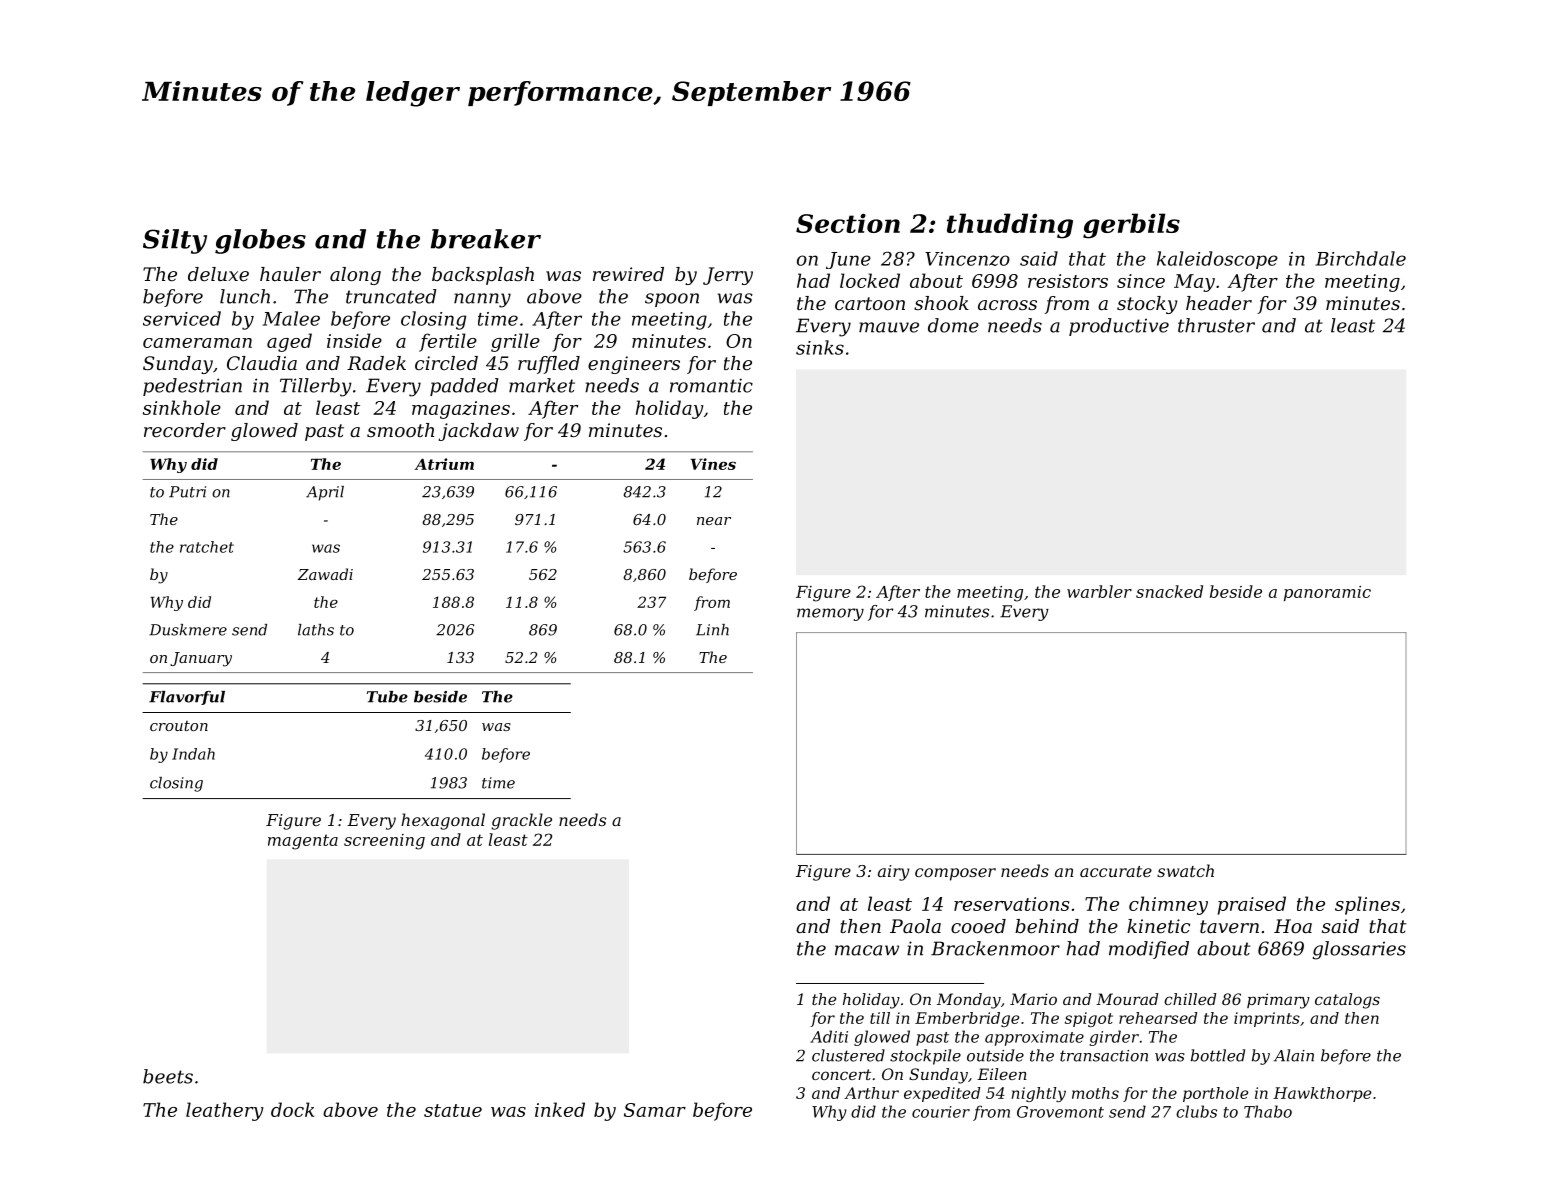  What do you see at coordinates (848, 260) in the page?
I see `June` at bounding box center [848, 260].
